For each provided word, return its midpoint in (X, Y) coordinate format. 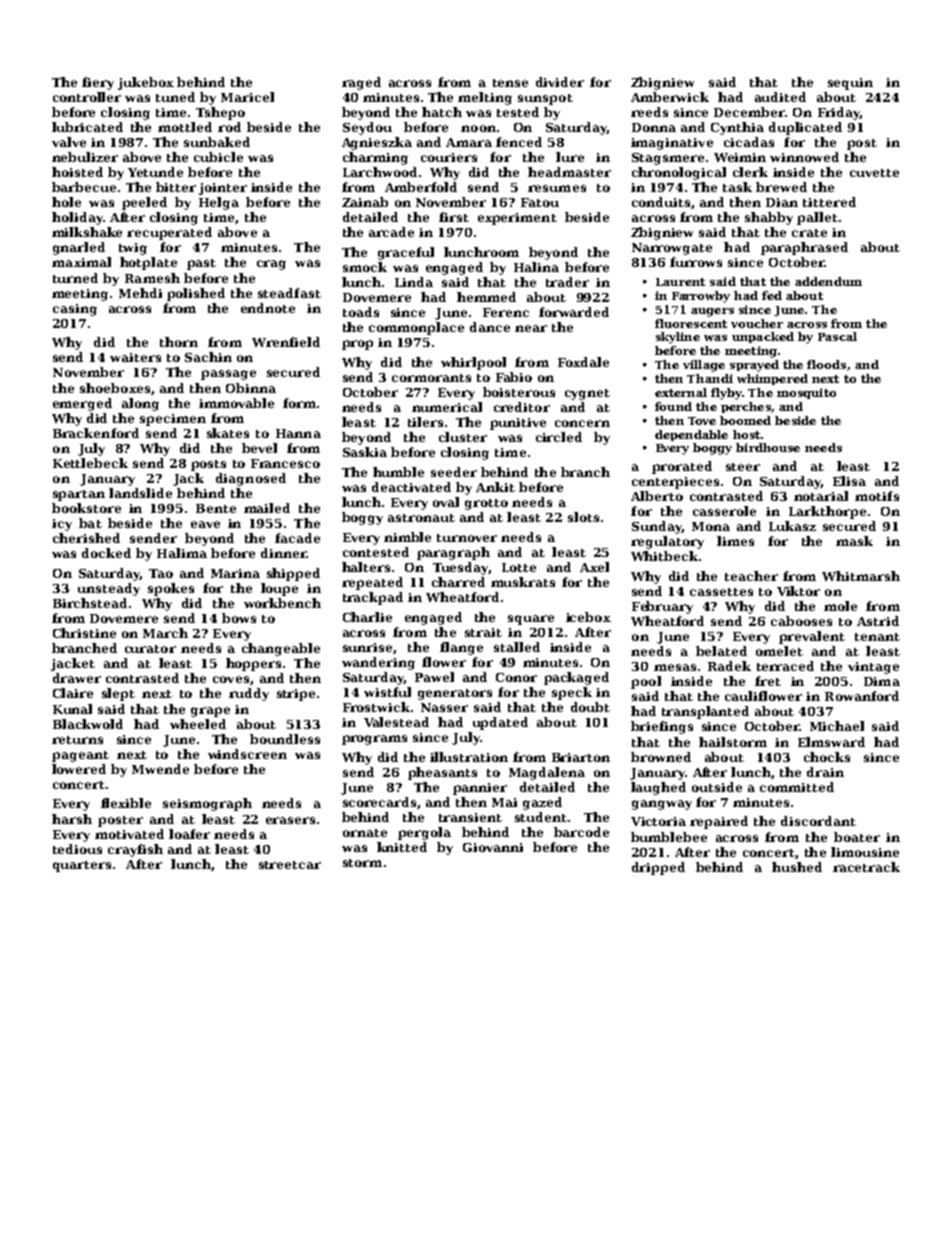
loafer (189, 834)
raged (361, 83)
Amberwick (670, 97)
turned (75, 278)
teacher (751, 576)
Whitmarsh (861, 576)
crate (809, 233)
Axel (594, 567)
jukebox (146, 83)
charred (458, 582)
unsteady (109, 589)
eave (205, 524)
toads (361, 312)
